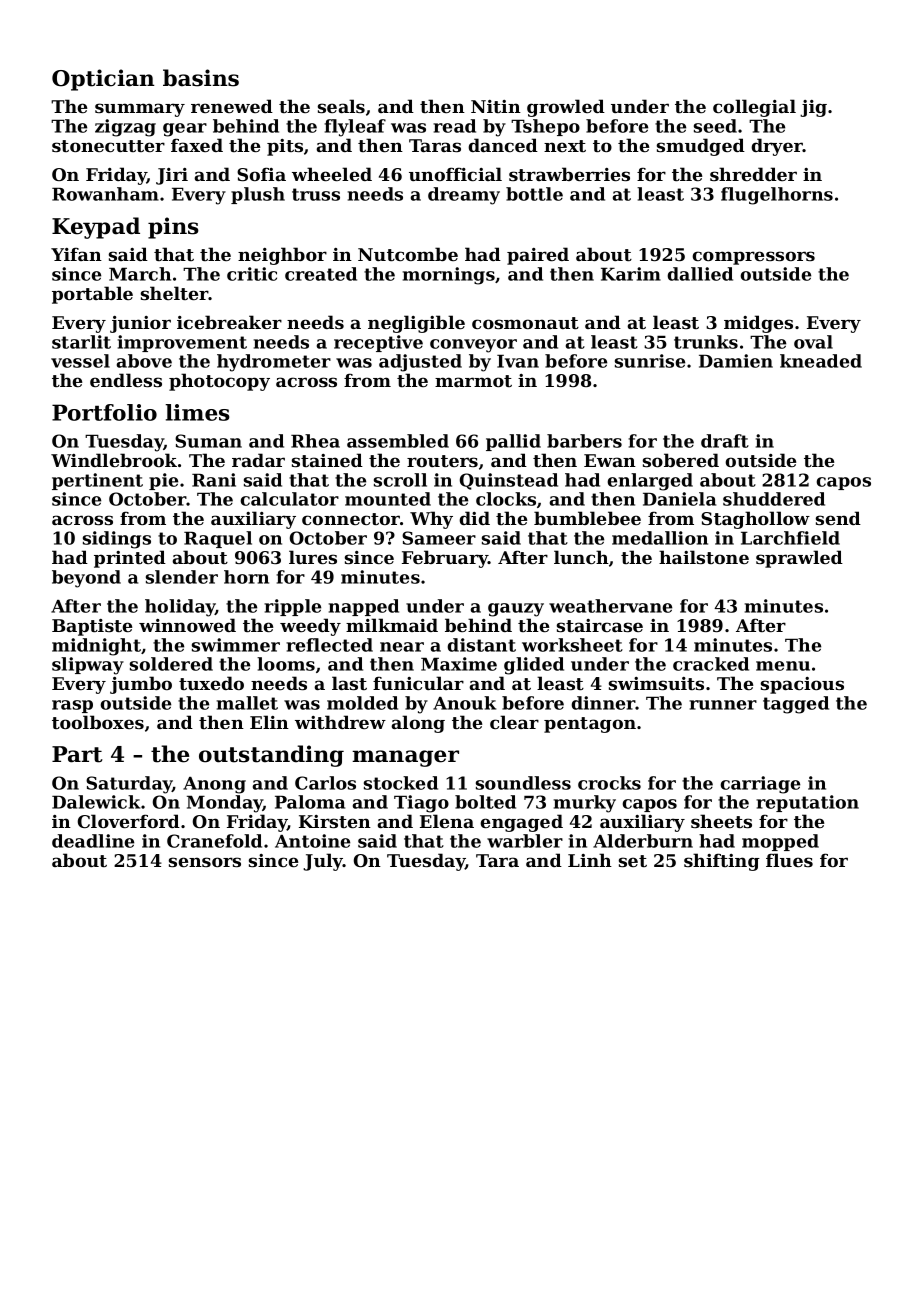  I want to click on Carlos, so click(325, 783).
